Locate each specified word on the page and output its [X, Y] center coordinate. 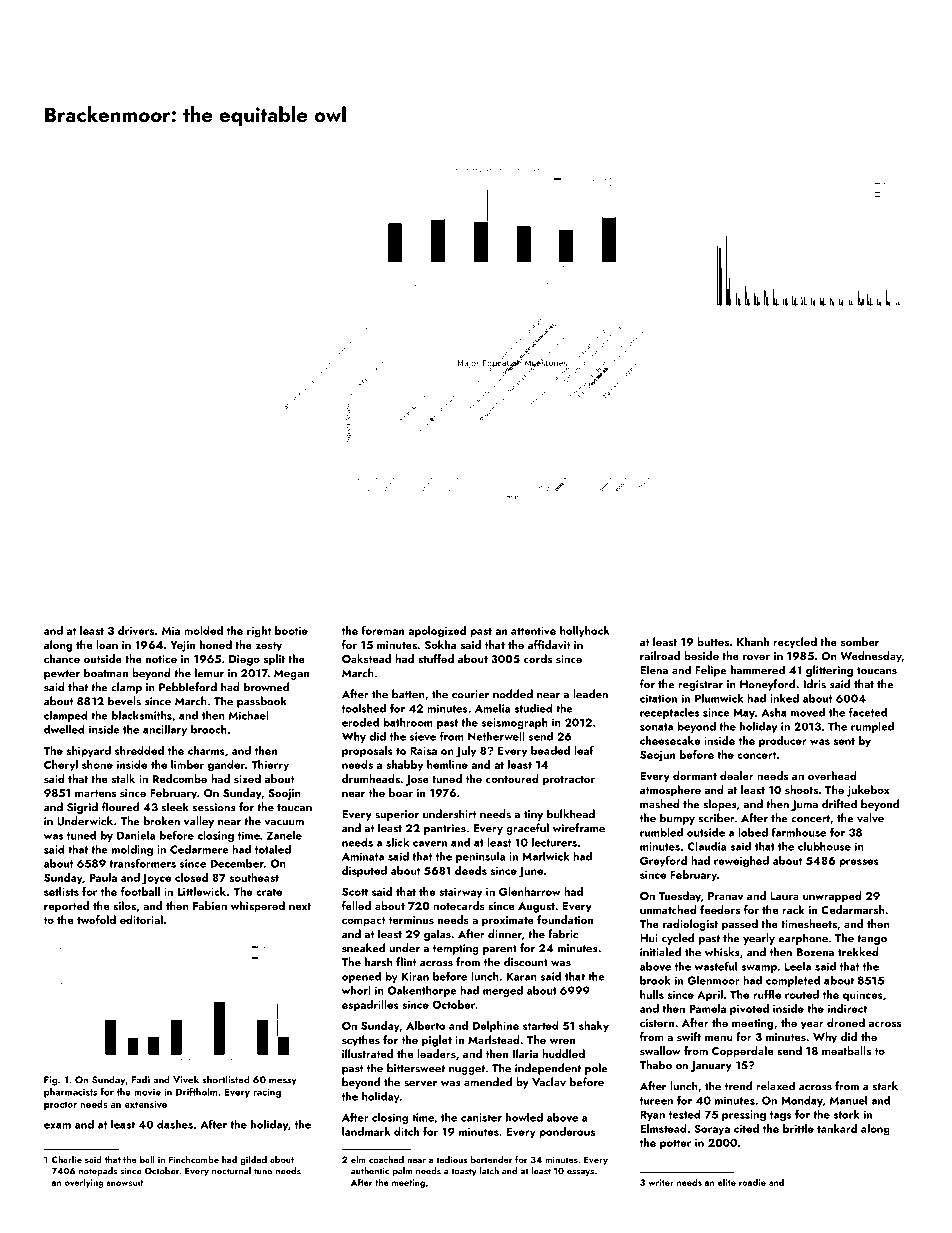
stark [885, 1086]
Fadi [140, 1079]
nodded [513, 694]
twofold [96, 919]
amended [488, 1082]
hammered [758, 670]
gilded [253, 1160]
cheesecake [670, 740]
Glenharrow [529, 891]
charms [206, 750]
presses [859, 863]
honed [216, 644]
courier [470, 694]
